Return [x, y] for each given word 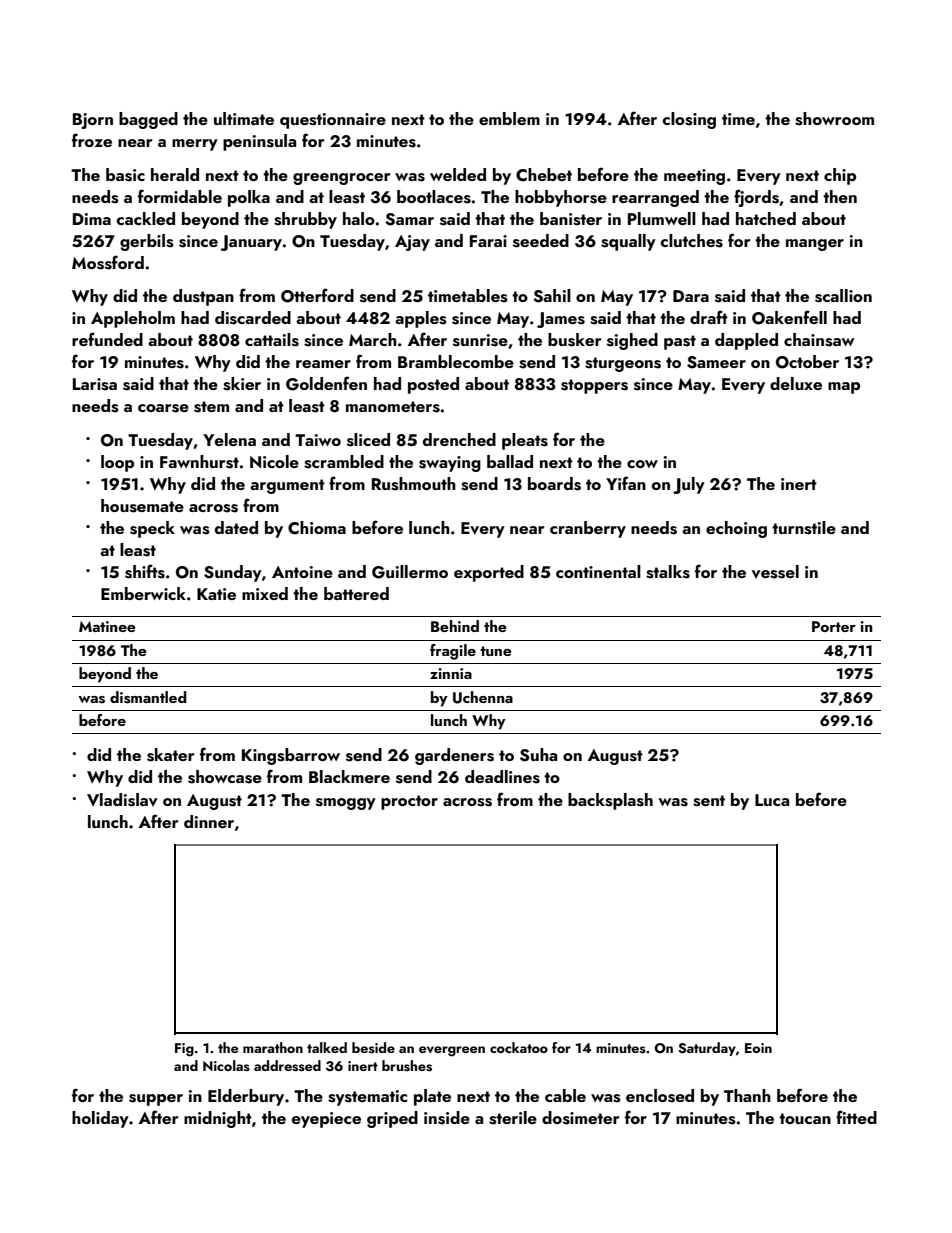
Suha [538, 755]
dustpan [203, 297]
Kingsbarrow [291, 756]
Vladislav [122, 800]
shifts [145, 571]
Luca [772, 800]
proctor [409, 802]
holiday [100, 1119]
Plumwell [662, 218]
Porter [834, 626]
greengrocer [342, 179]
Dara [691, 296]
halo [359, 218]
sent [709, 801]
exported [489, 573]
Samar [409, 219]
